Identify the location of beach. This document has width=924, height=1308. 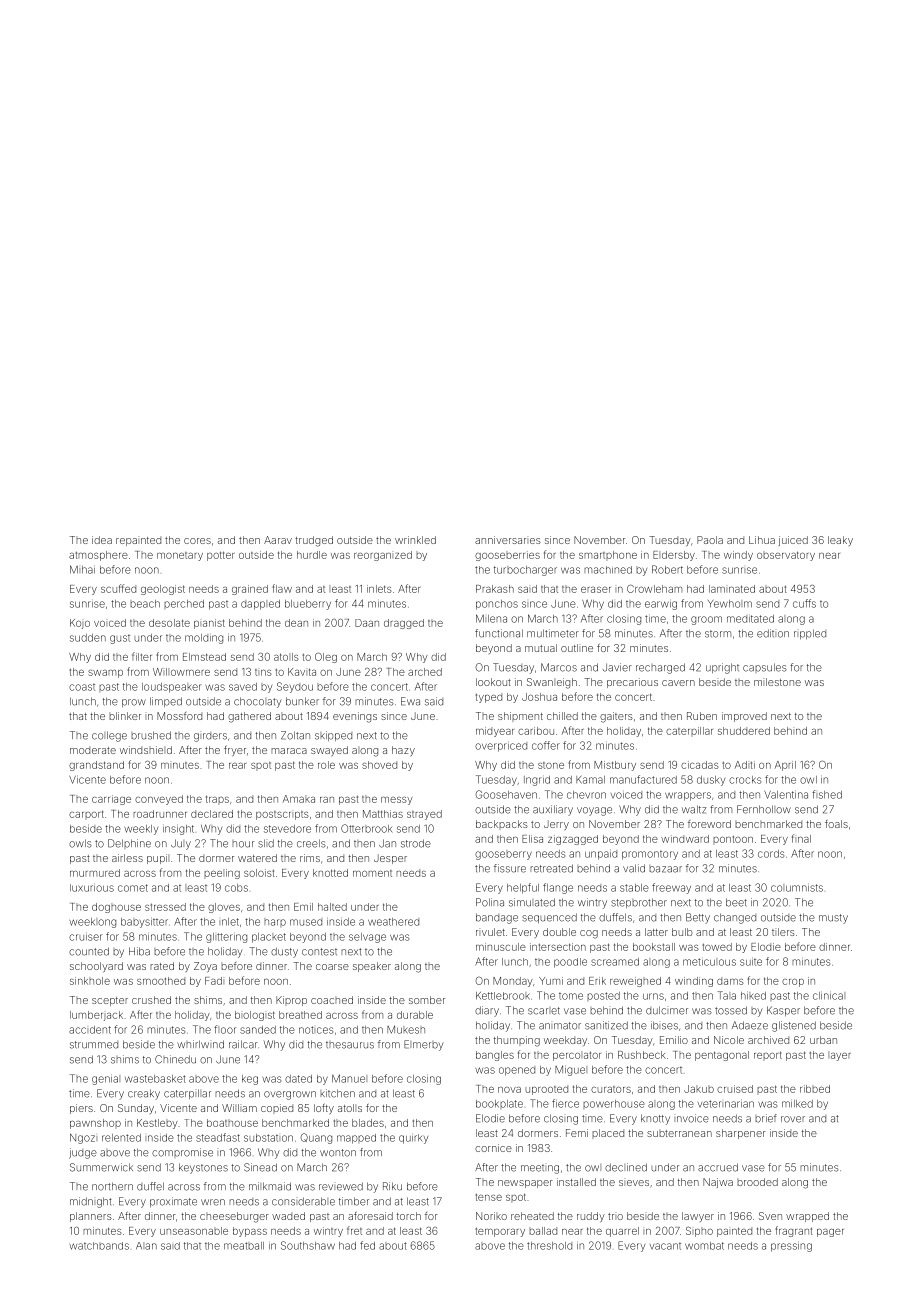
(145, 604).
